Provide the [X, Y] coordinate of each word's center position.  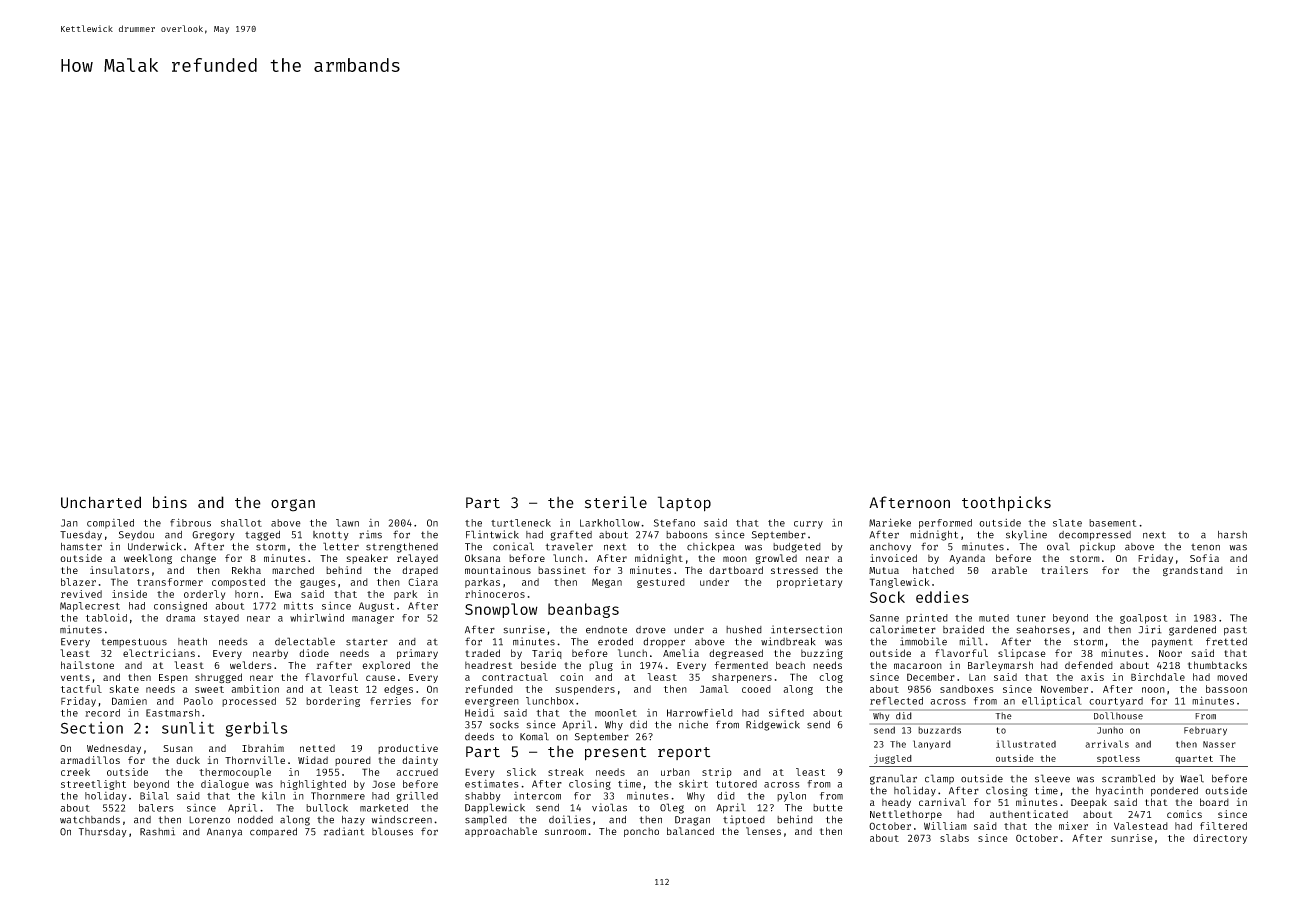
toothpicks [1006, 504]
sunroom [565, 832]
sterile [616, 502]
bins [170, 502]
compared [273, 832]
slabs [954, 838]
